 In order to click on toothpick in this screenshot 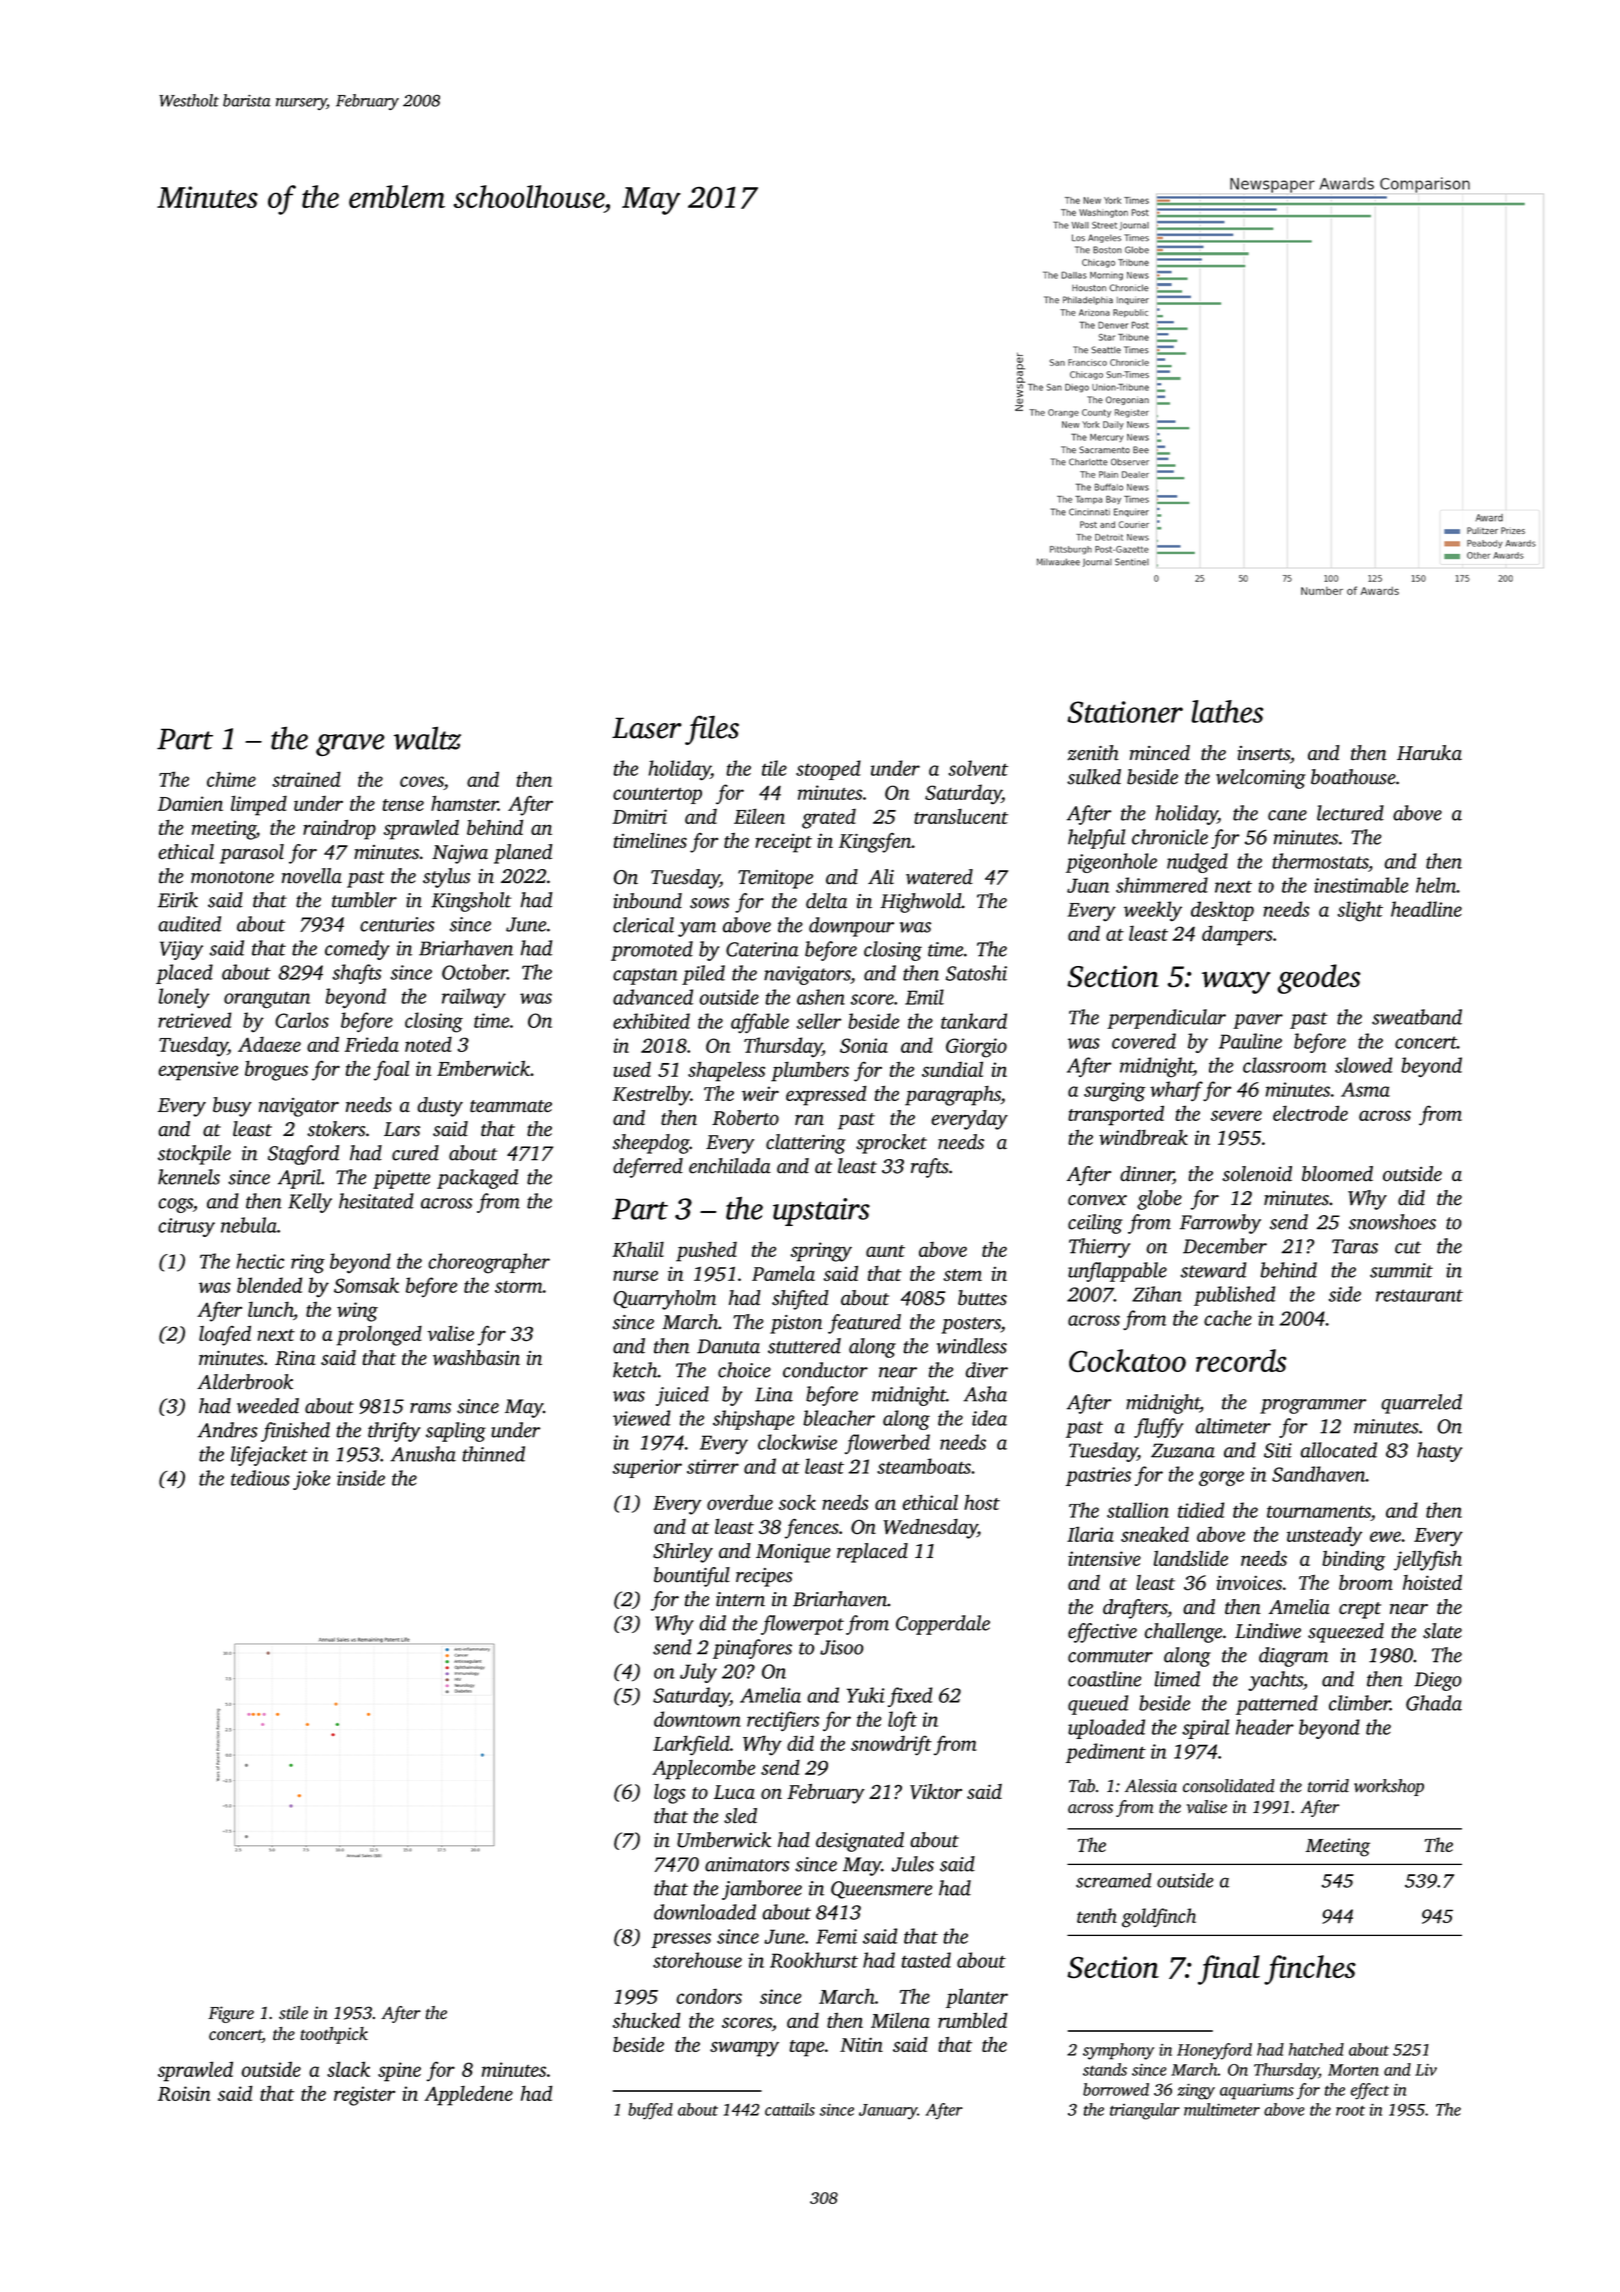, I will do `click(334, 2035)`.
